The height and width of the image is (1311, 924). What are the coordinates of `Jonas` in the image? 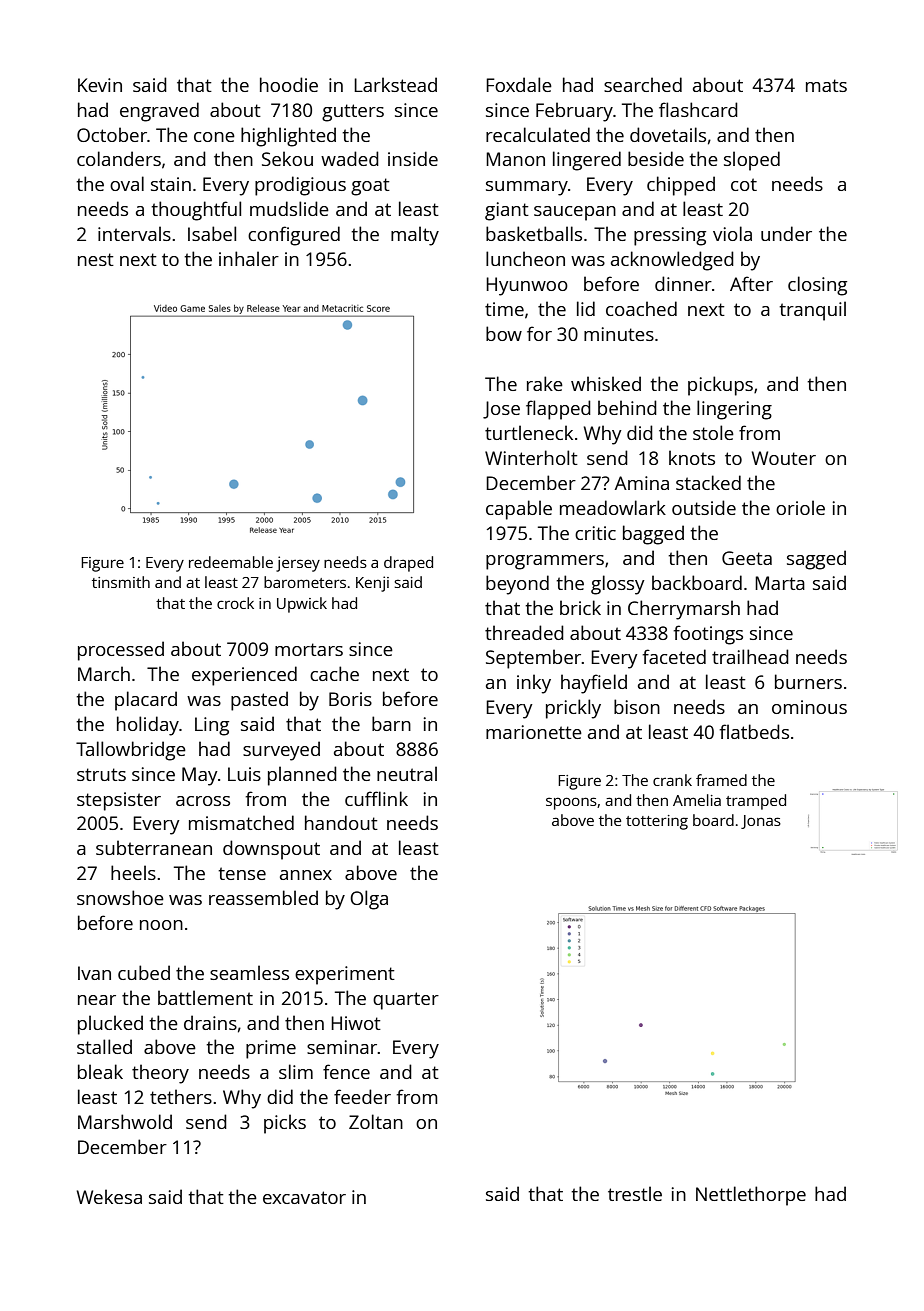 It's located at (761, 822).
